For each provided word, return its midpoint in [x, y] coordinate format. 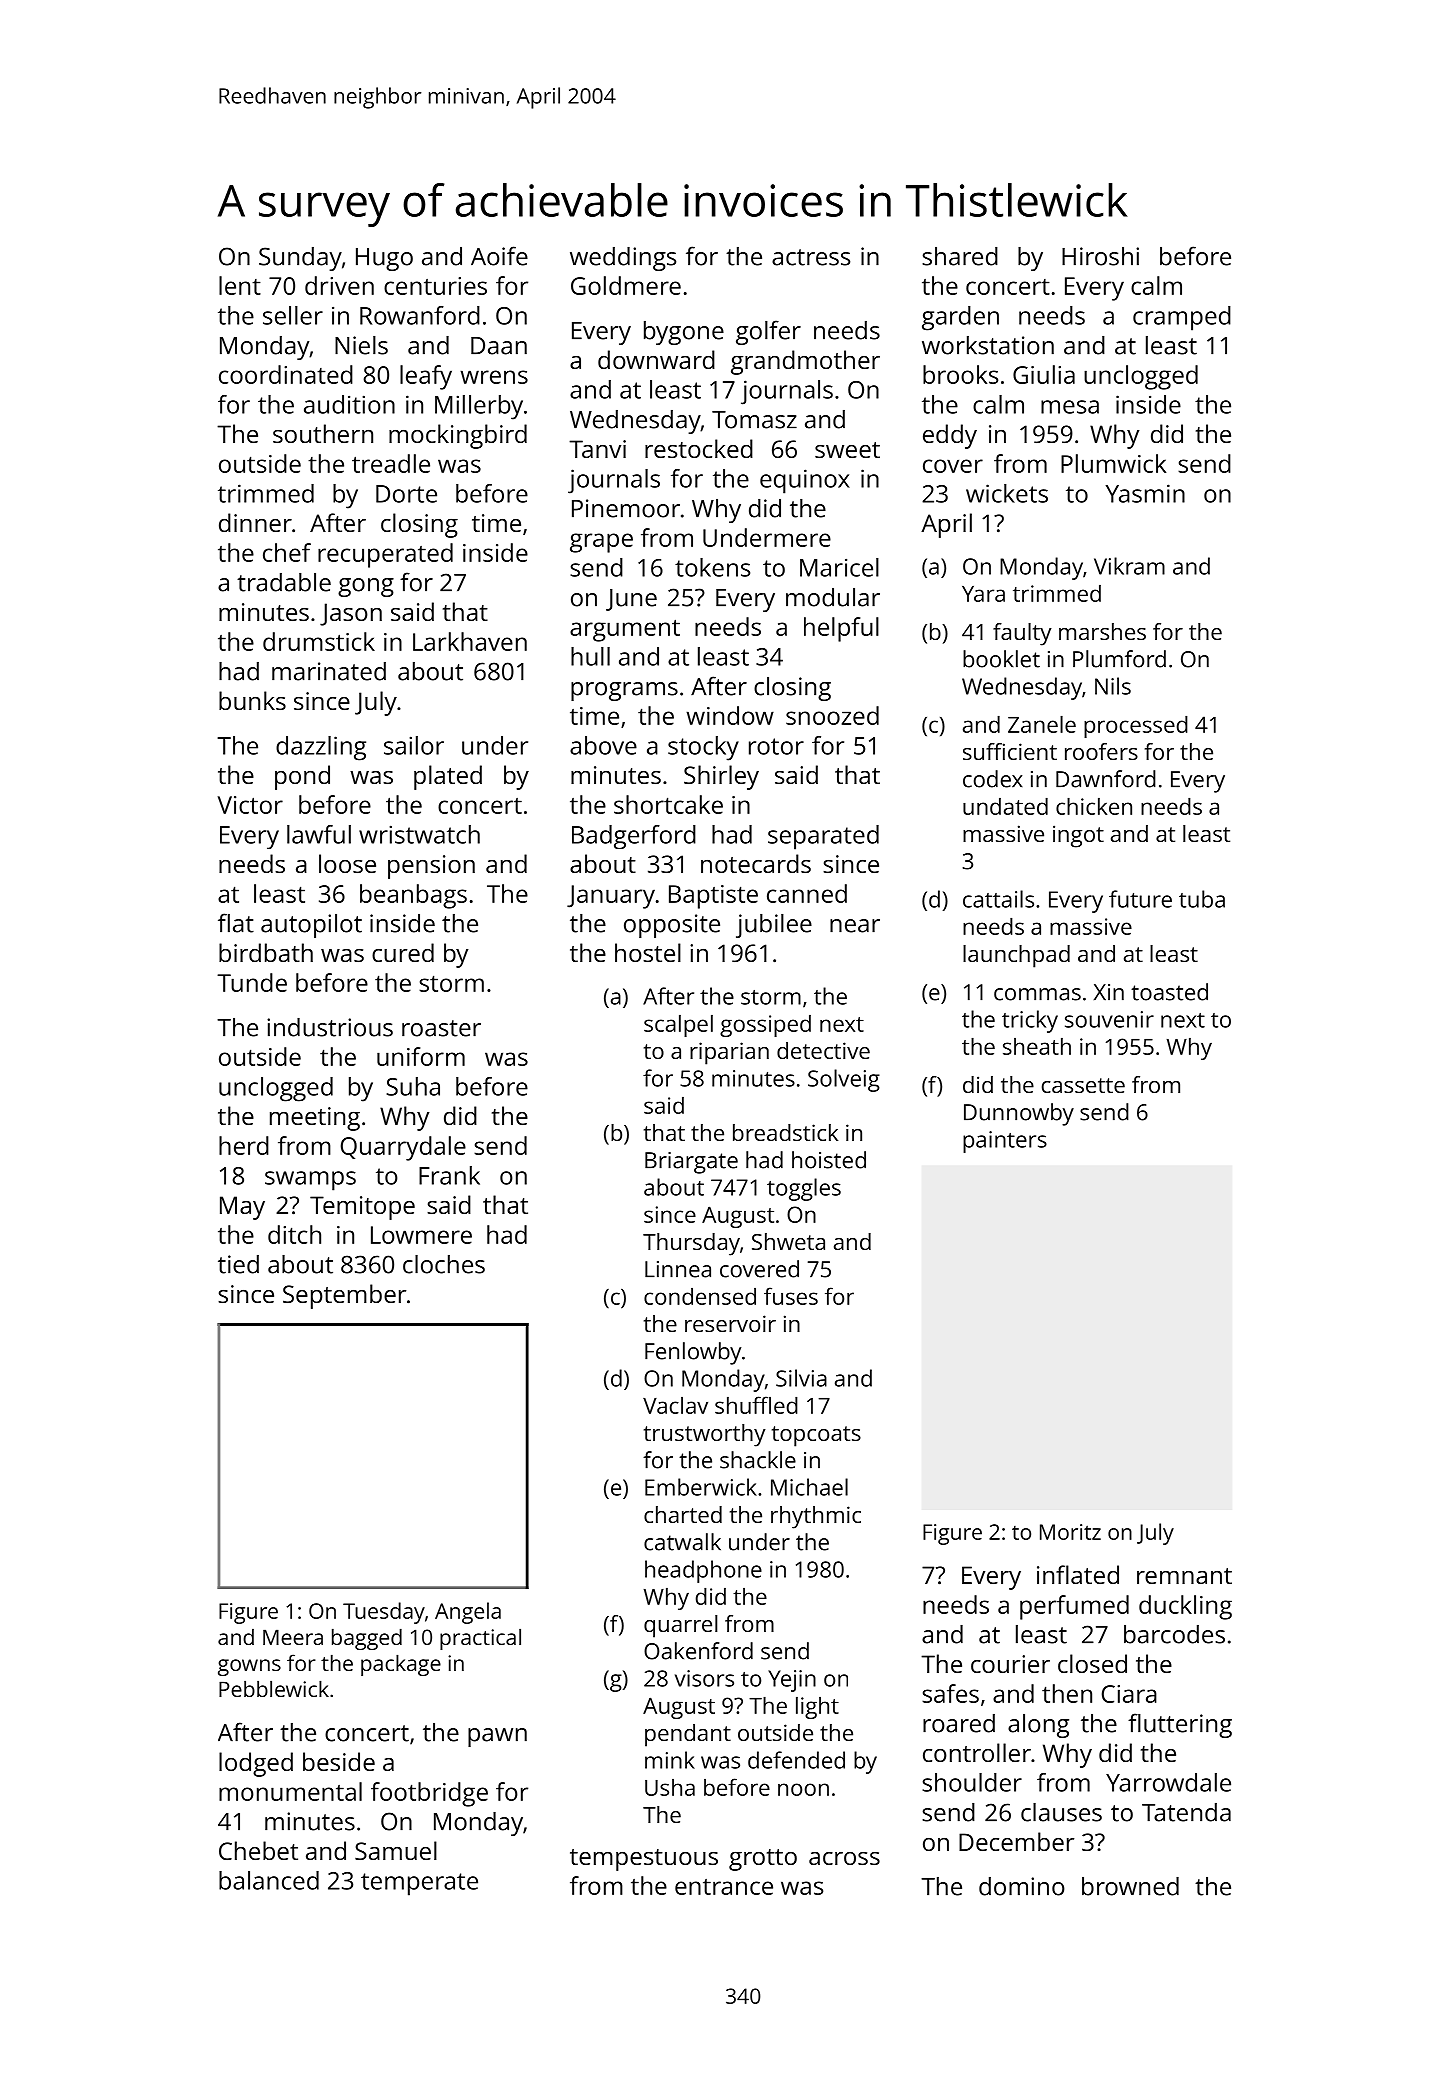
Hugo [384, 259]
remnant [1184, 1576]
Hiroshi [1100, 256]
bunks [252, 700]
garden [960, 318]
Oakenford [698, 1651]
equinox [805, 481]
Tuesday [384, 1613]
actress [811, 257]
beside [339, 1761]
